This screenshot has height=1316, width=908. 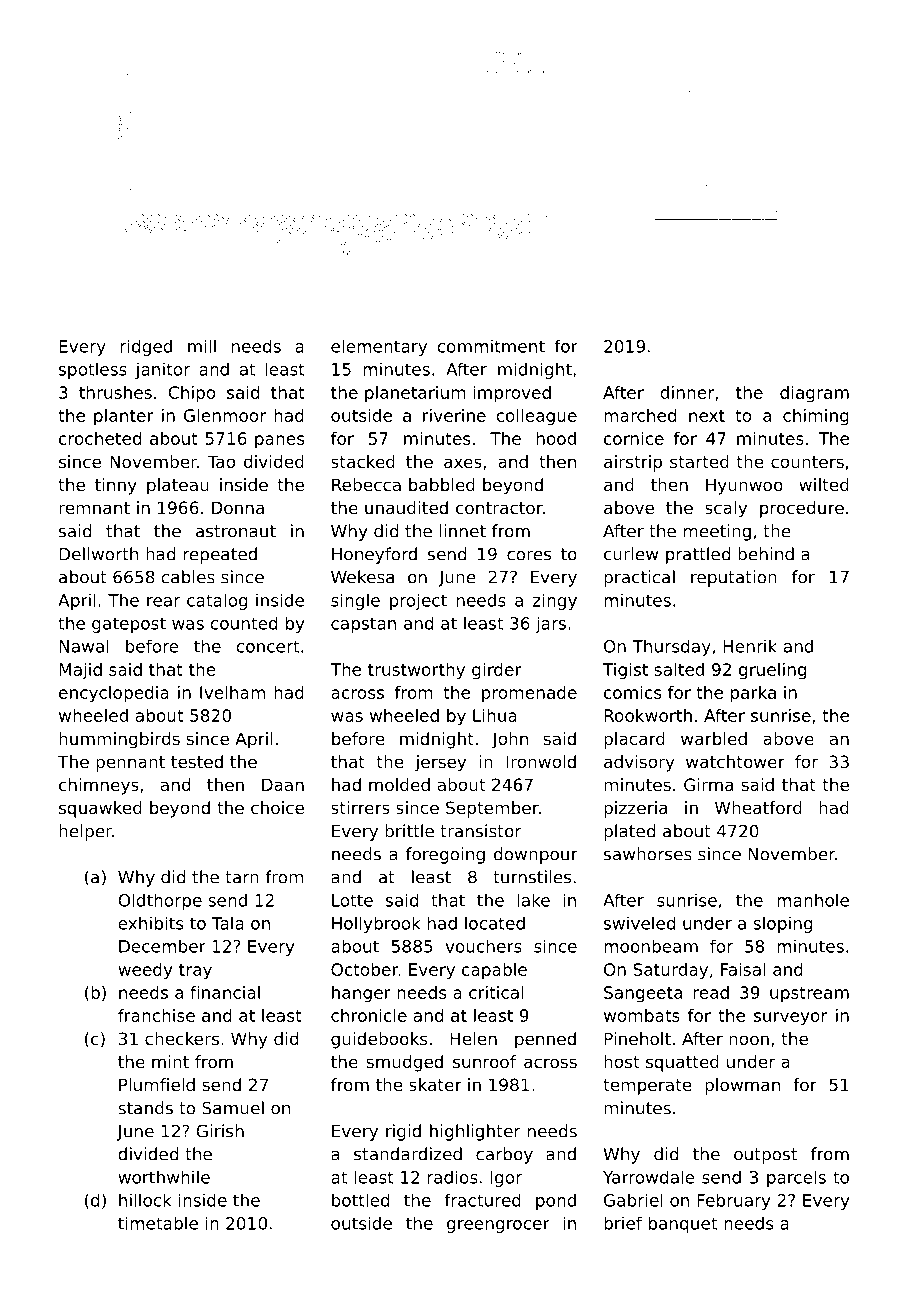 What do you see at coordinates (484, 1061) in the screenshot?
I see `sunroof` at bounding box center [484, 1061].
